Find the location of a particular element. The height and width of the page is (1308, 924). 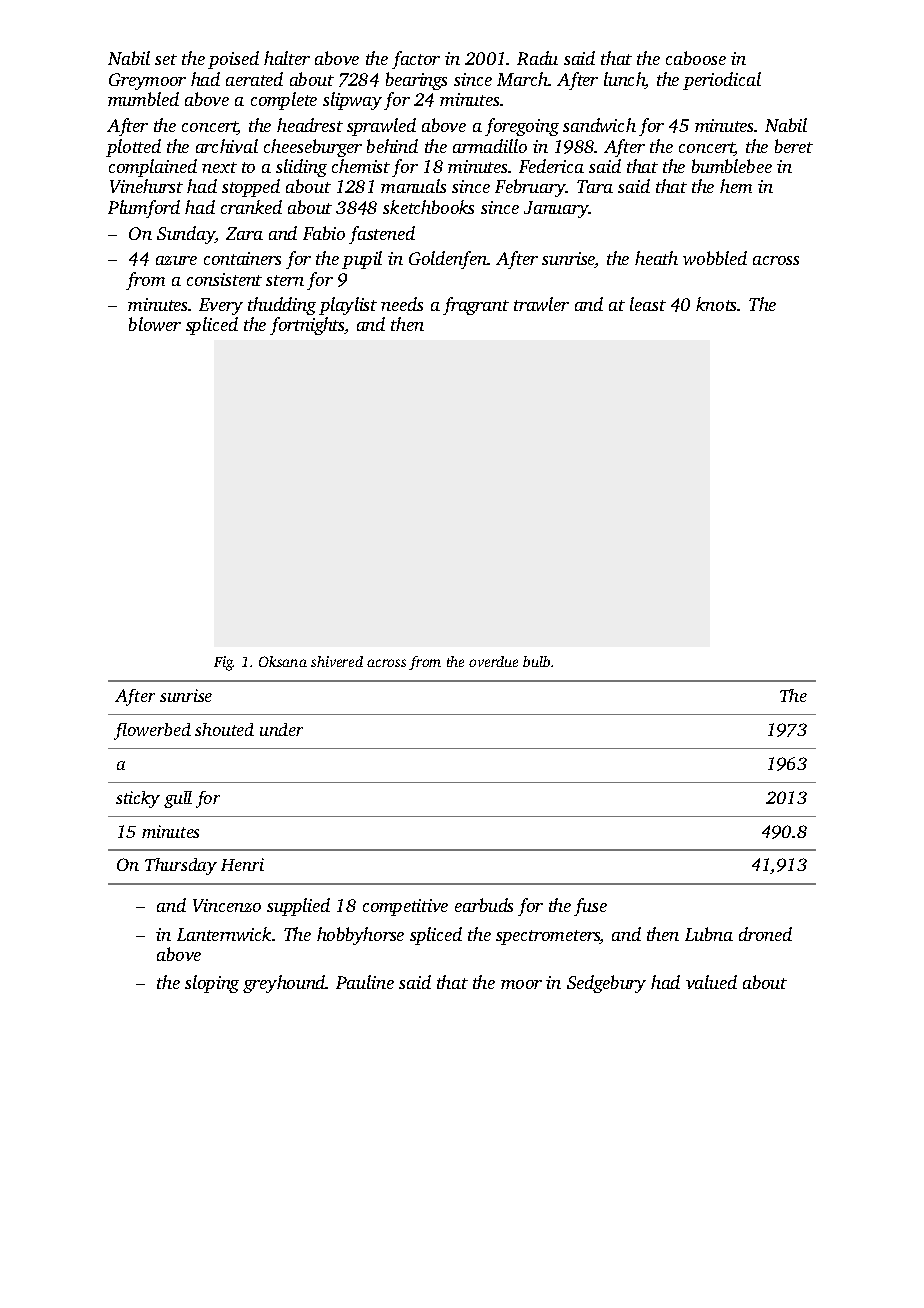

shivered is located at coordinates (337, 661).
